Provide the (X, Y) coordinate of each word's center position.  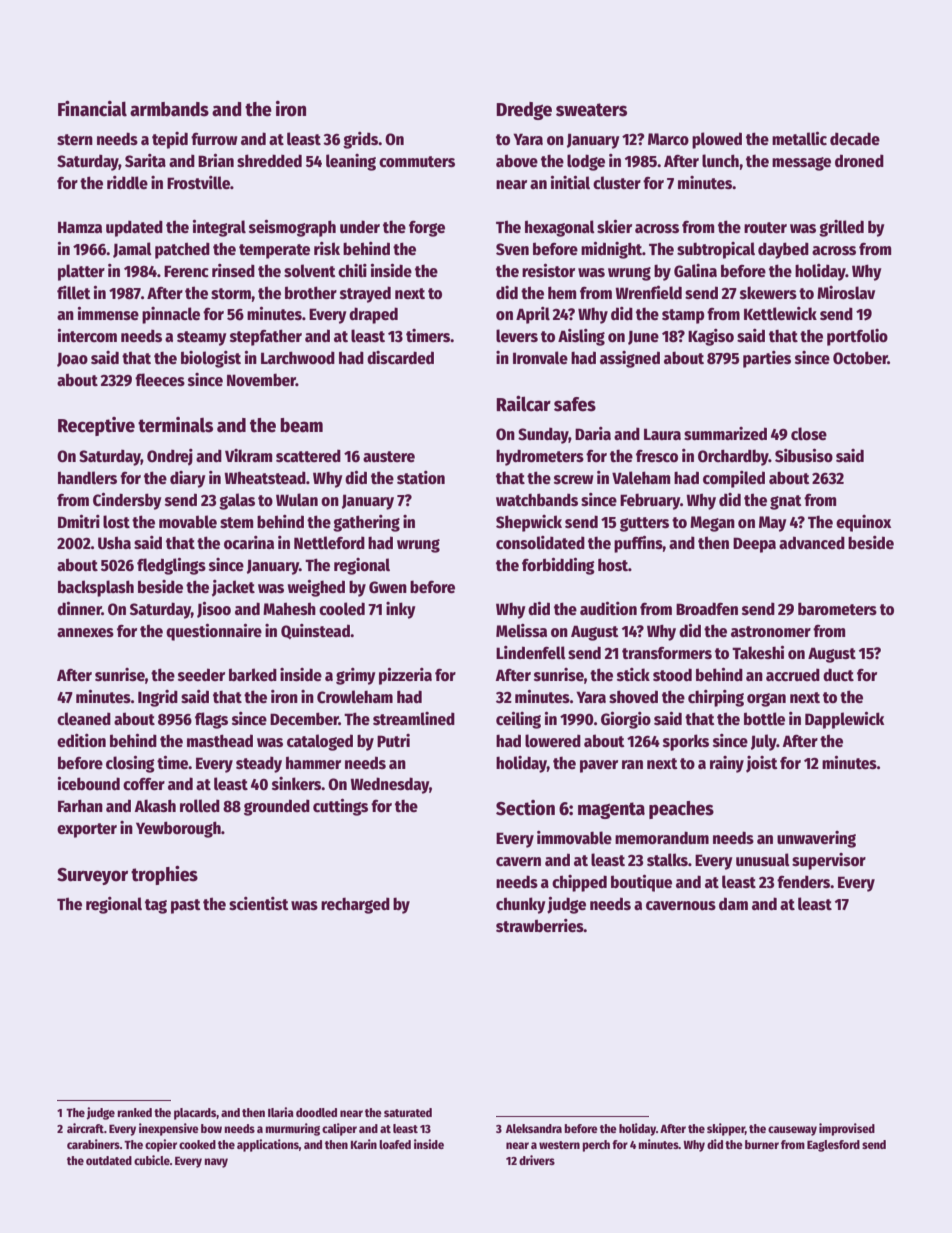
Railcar (523, 404)
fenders (804, 882)
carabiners (93, 1144)
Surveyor (92, 876)
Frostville (198, 183)
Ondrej (170, 457)
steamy (202, 338)
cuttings (340, 807)
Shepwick (529, 523)
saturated (408, 1112)
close (809, 434)
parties (767, 359)
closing (130, 764)
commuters (417, 162)
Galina (695, 271)
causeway (792, 1131)
